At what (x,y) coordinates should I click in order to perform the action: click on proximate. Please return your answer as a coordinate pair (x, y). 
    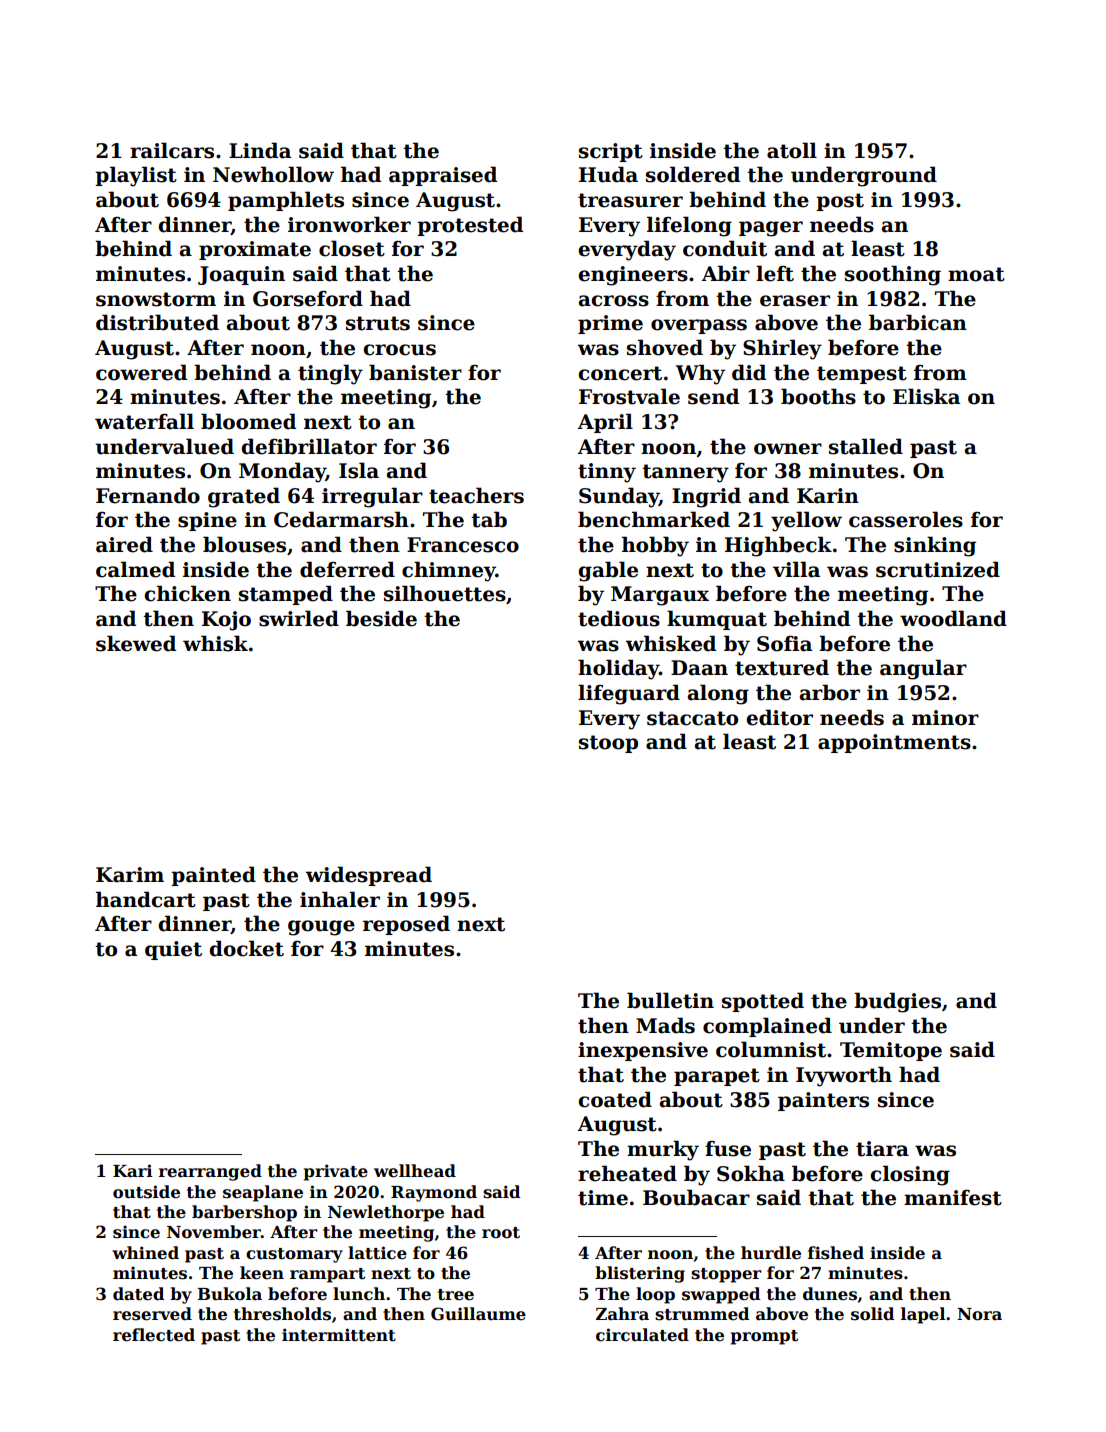
    Looking at the image, I should click on (255, 250).
